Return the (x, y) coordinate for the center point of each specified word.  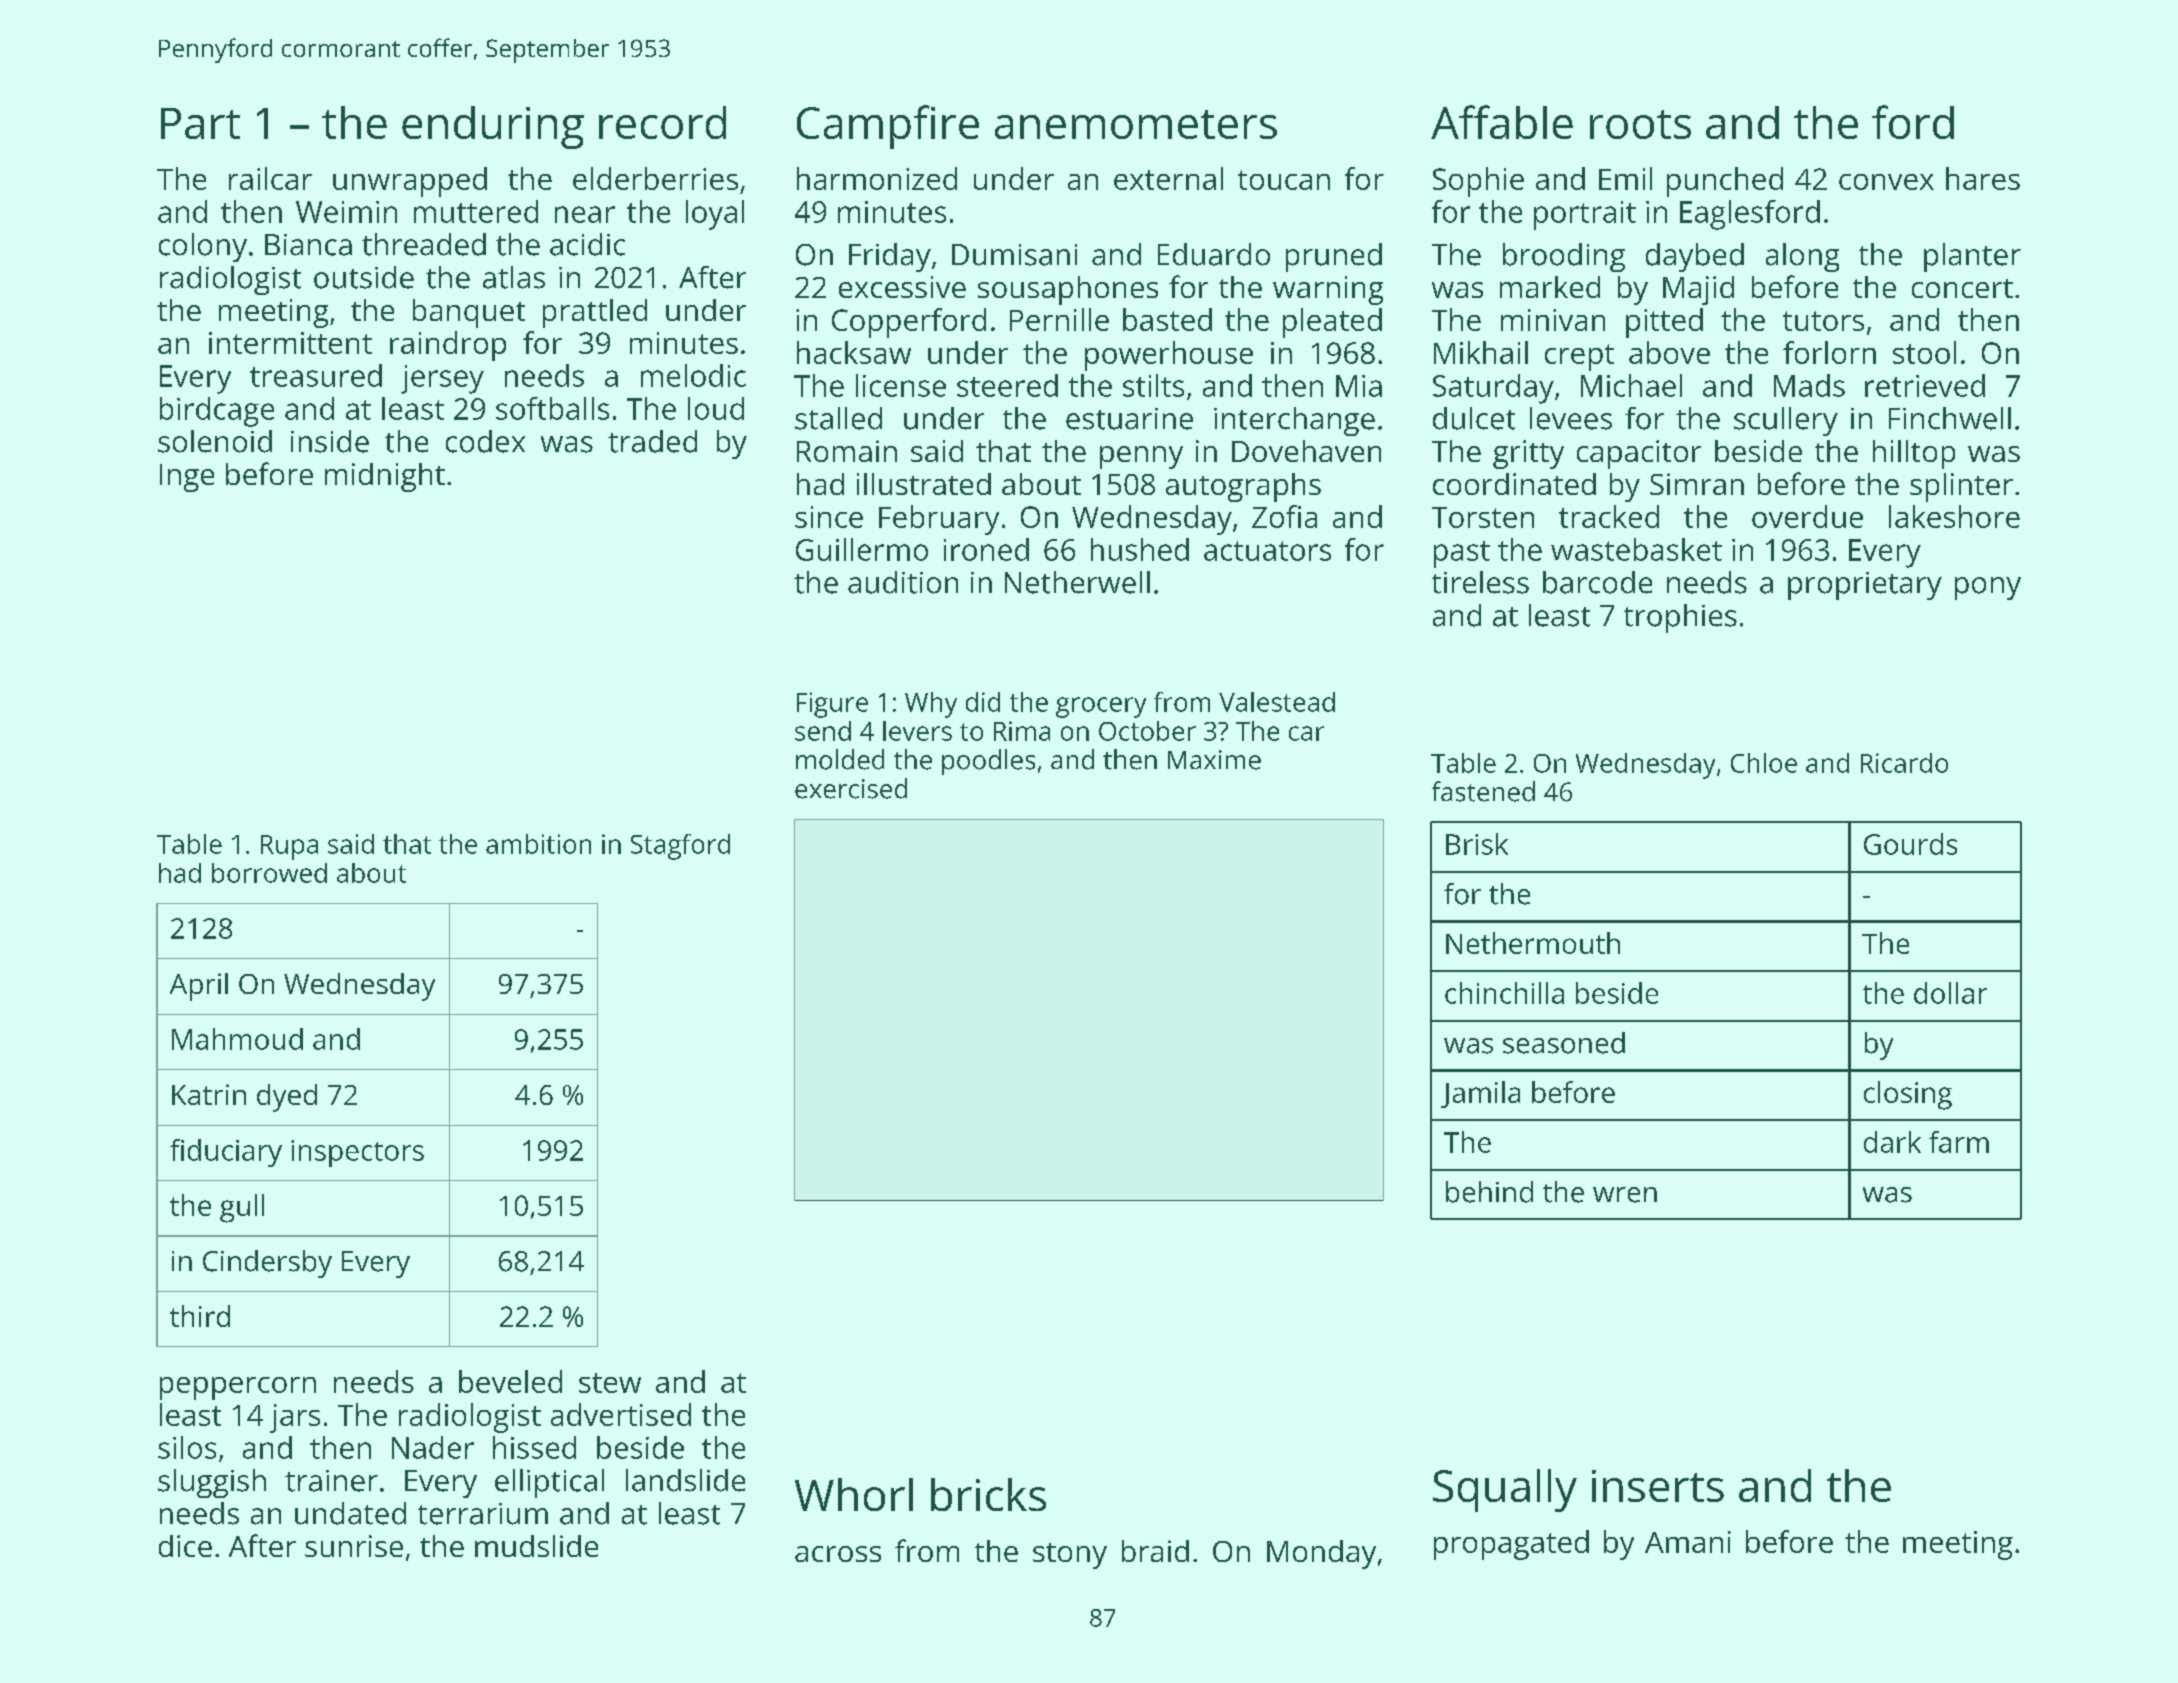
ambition (538, 844)
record (662, 122)
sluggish (212, 1483)
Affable (1502, 122)
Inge (187, 478)
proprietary (1865, 586)
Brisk (1477, 844)
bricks (988, 1494)
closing (1908, 1095)
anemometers (1136, 124)
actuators (1267, 551)
